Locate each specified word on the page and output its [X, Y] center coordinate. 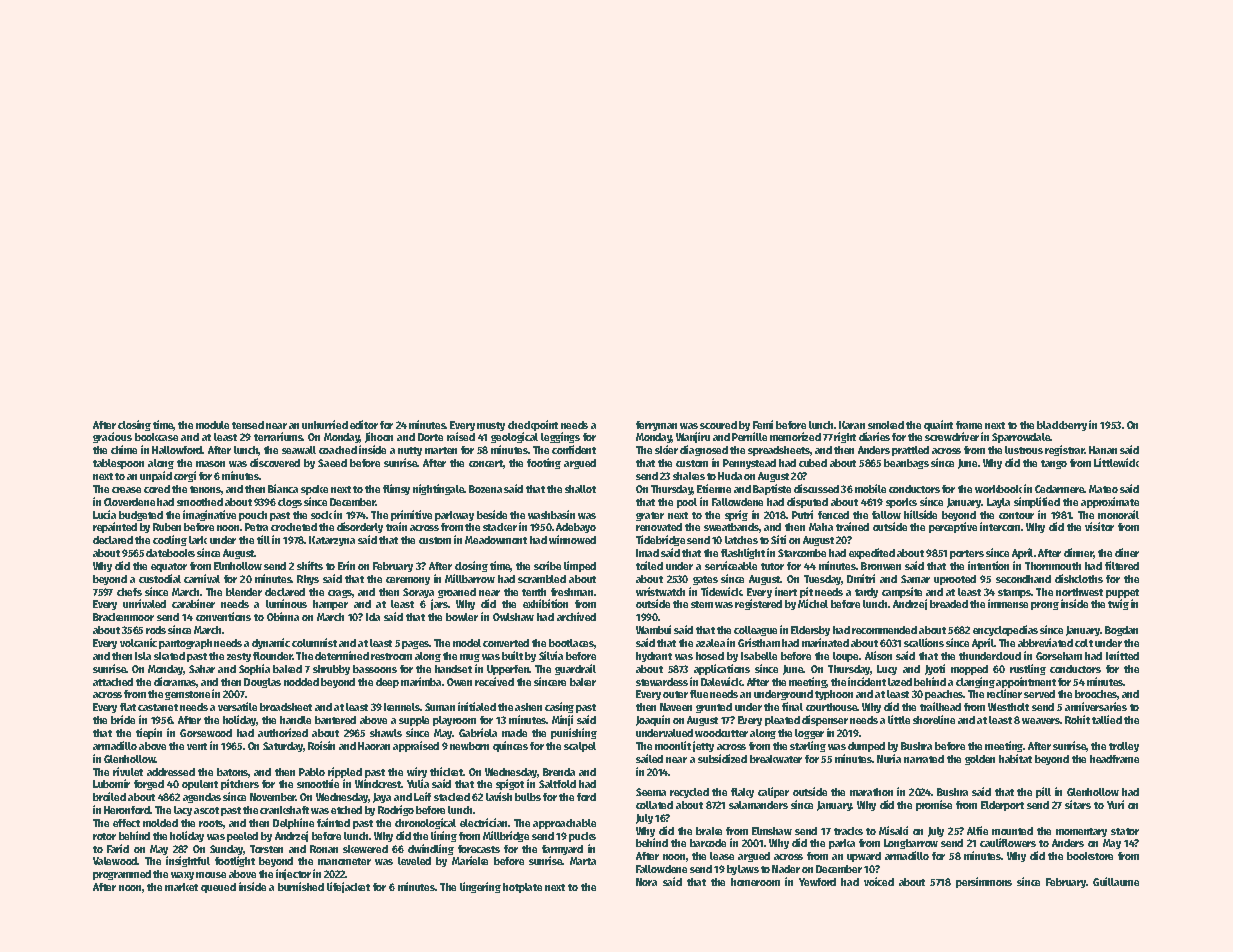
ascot [206, 810]
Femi [763, 424]
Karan [852, 425]
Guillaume [1116, 881]
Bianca [283, 488]
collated [654, 805]
